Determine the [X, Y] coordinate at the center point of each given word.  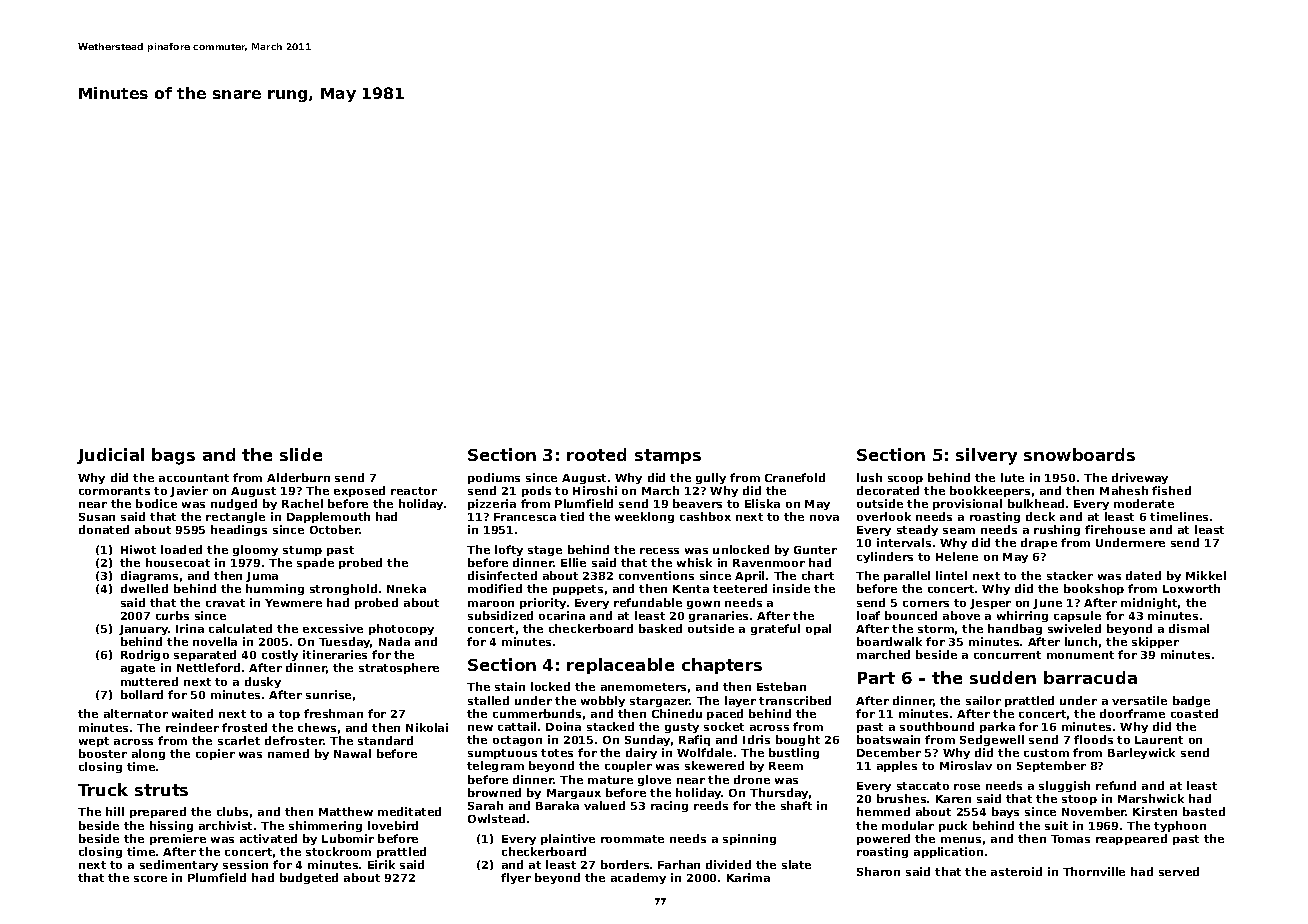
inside [791, 588]
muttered [149, 681]
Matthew [346, 811]
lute [1012, 477]
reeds [711, 805]
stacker [1070, 575]
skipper [1155, 642]
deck [1040, 516]
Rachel [302, 503]
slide [301, 454]
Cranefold [795, 477]
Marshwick [1151, 798]
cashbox [705, 516]
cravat [225, 603]
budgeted [309, 878]
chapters [722, 666]
